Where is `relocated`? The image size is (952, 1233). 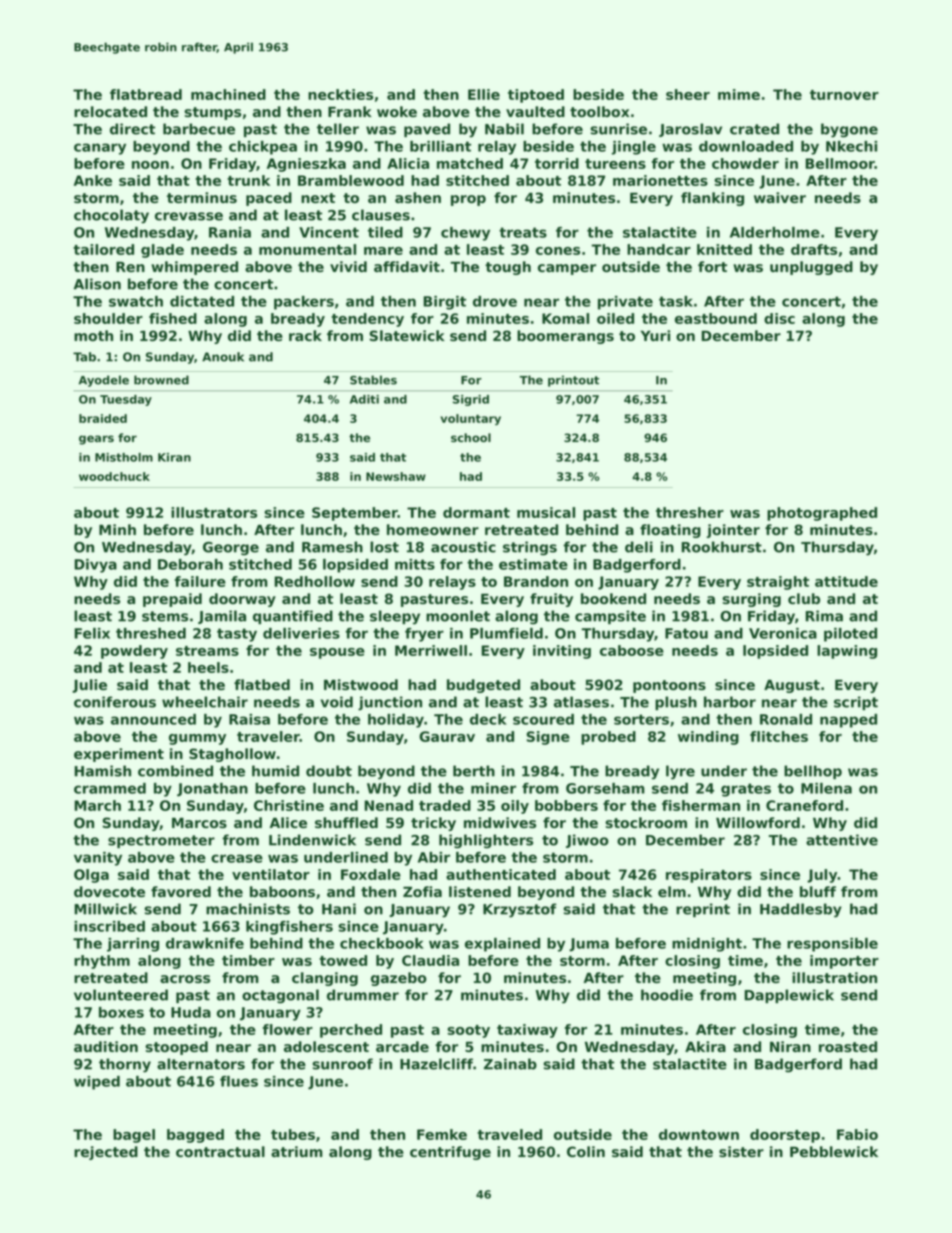
relocated is located at coordinates (110, 111).
